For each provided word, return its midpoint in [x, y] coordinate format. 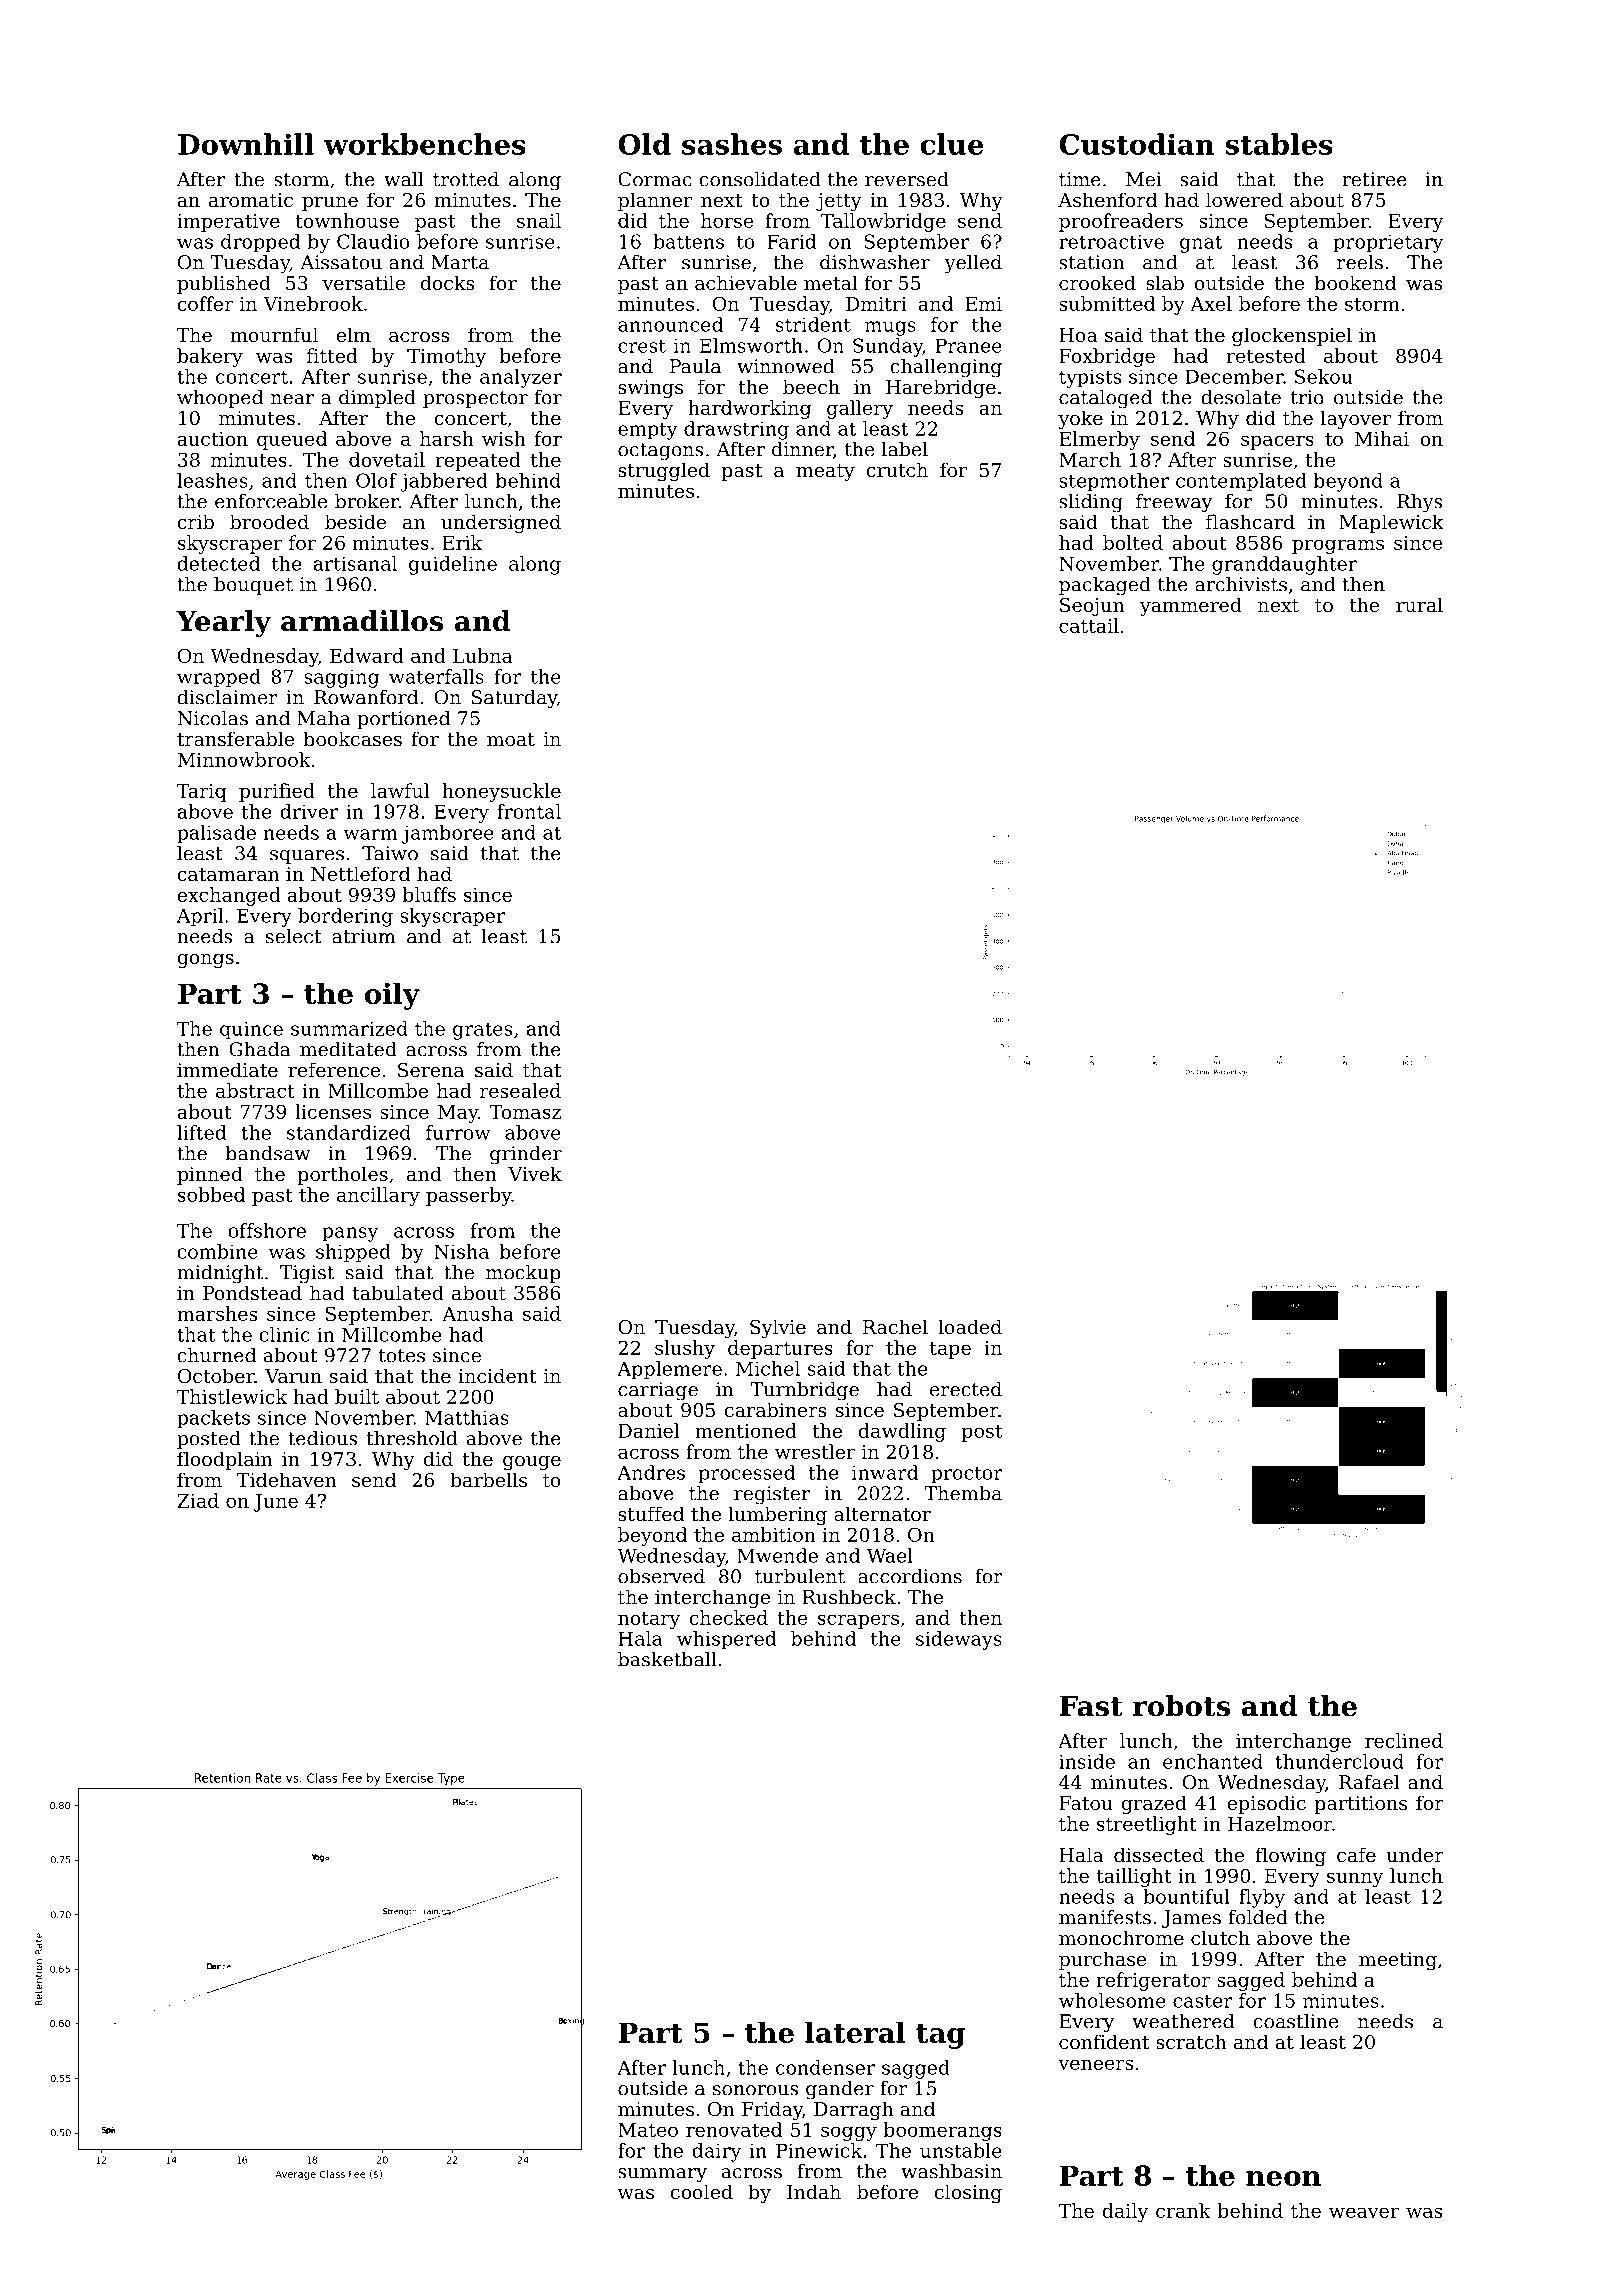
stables [1279, 144]
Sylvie [778, 1328]
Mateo [648, 2130]
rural [1419, 604]
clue [952, 144]
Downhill [246, 144]
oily [392, 996]
